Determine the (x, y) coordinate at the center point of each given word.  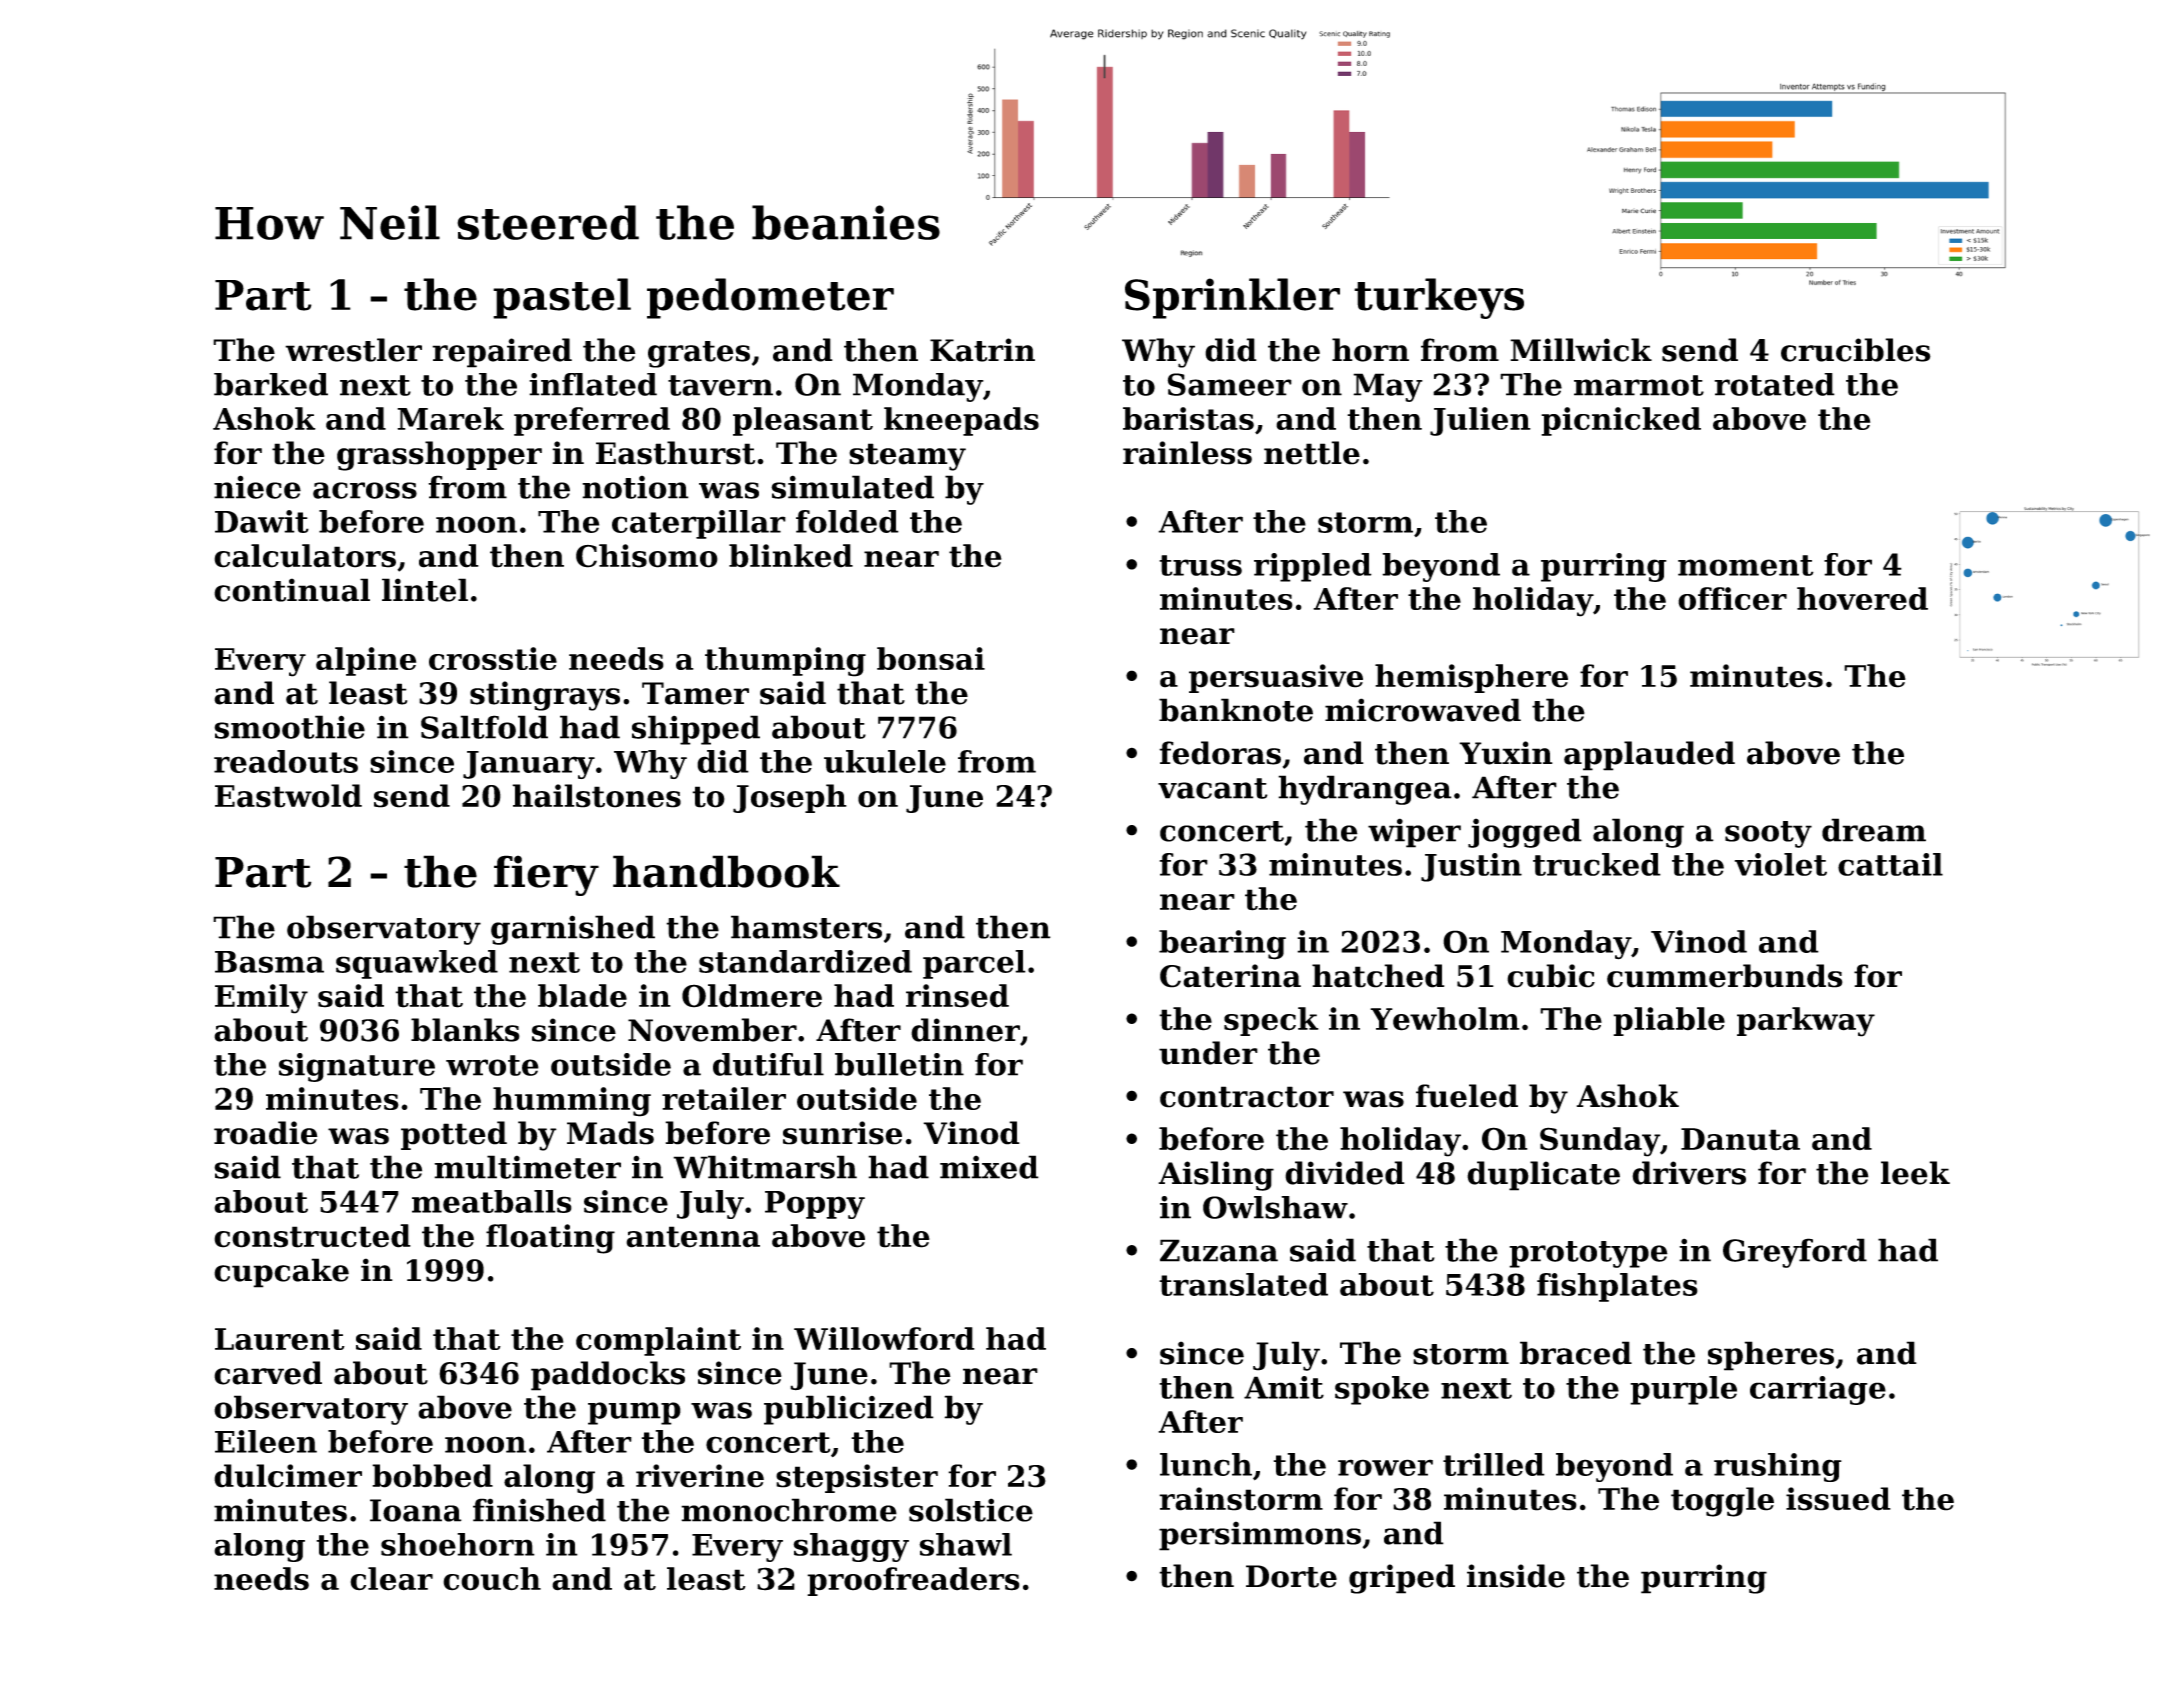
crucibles (1856, 350)
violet (1781, 864)
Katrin (982, 350)
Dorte (1291, 1576)
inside (1516, 1576)
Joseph (790, 798)
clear (391, 1579)
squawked (417, 964)
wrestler (353, 350)
